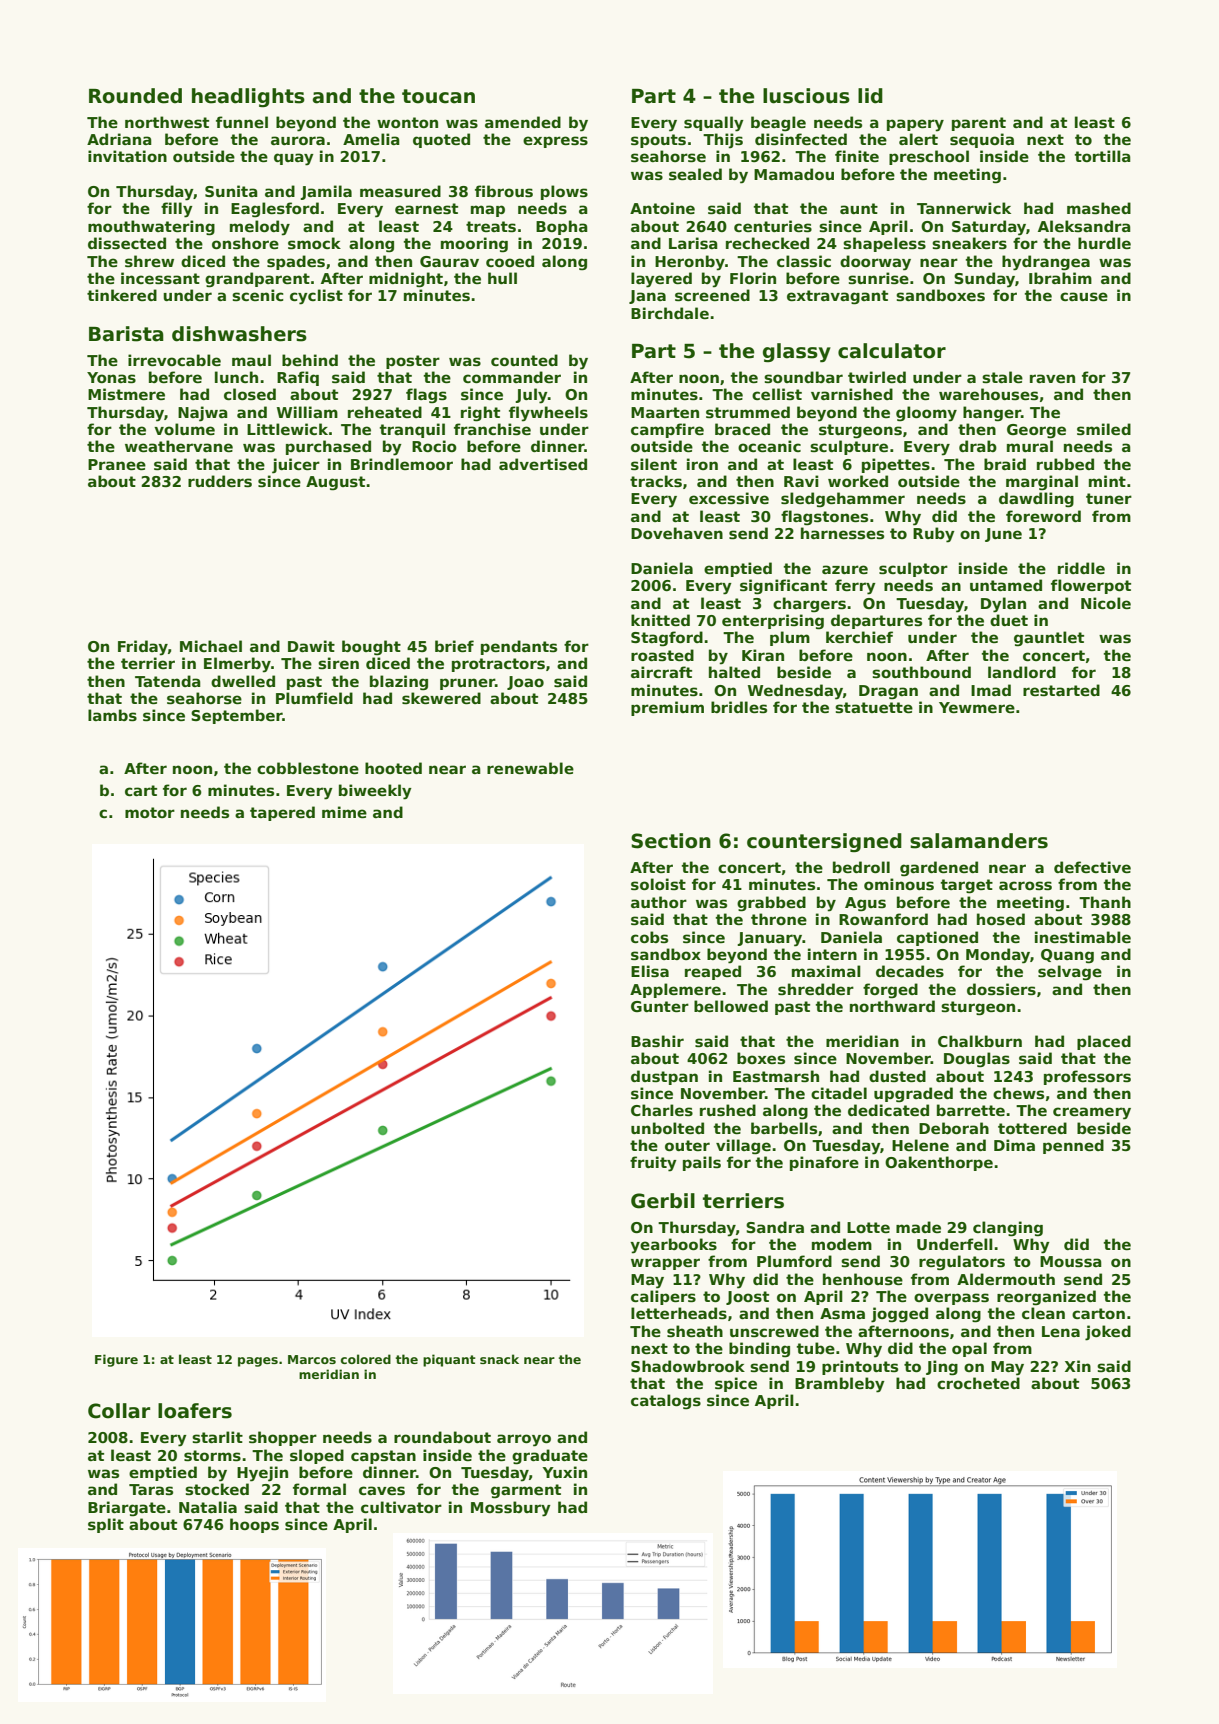 Image resolution: width=1219 pixels, height=1724 pixels. What do you see at coordinates (116, 1360) in the page?
I see `Figure` at bounding box center [116, 1360].
